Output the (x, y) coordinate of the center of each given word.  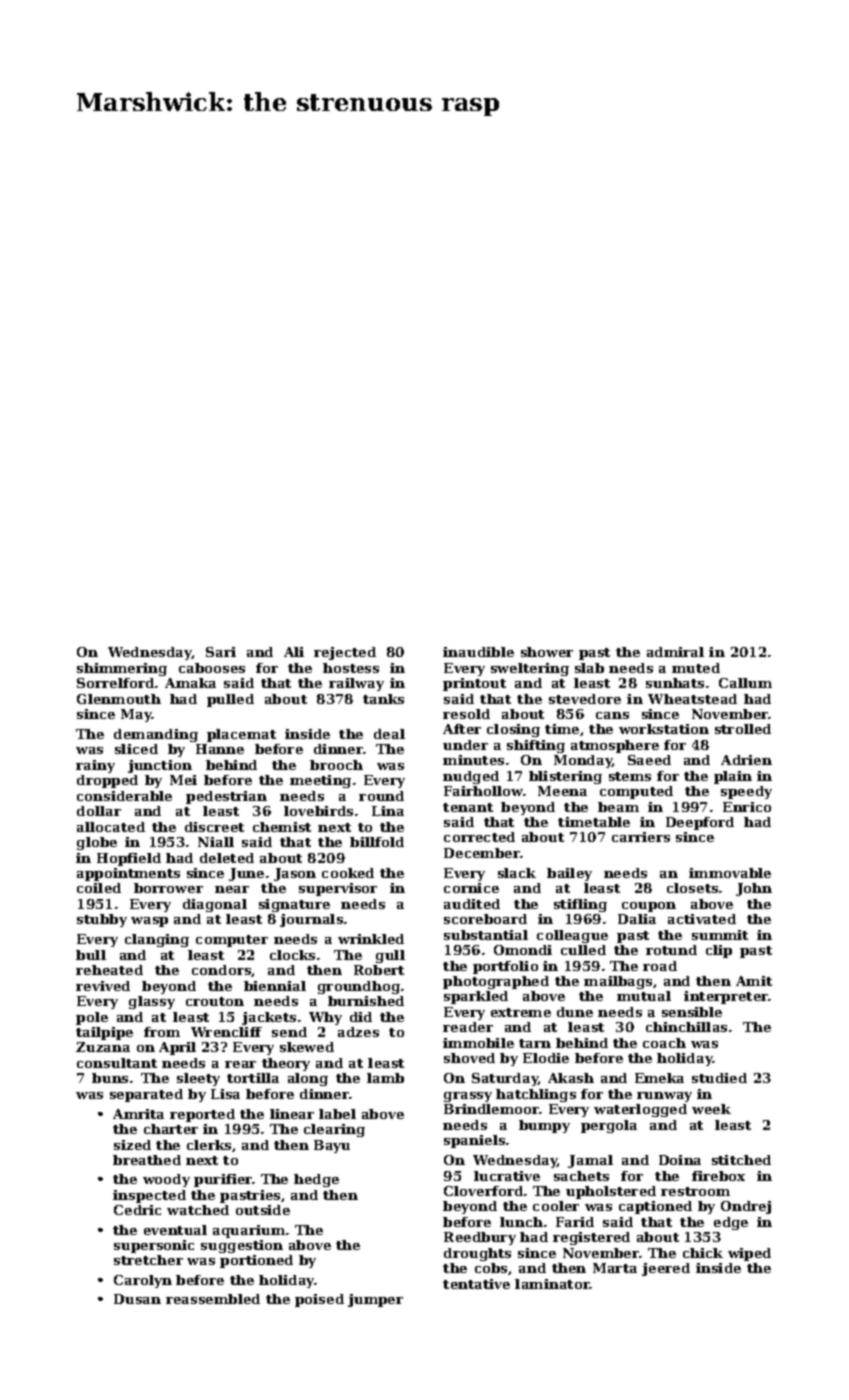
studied (719, 1078)
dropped (107, 781)
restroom (695, 1191)
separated (146, 1095)
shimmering (122, 669)
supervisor (338, 889)
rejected (345, 653)
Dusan (137, 1299)
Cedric (137, 1210)
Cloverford (483, 1191)
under (465, 745)
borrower (168, 888)
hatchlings (536, 1095)
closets (692, 888)
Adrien (746, 760)
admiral (675, 652)
